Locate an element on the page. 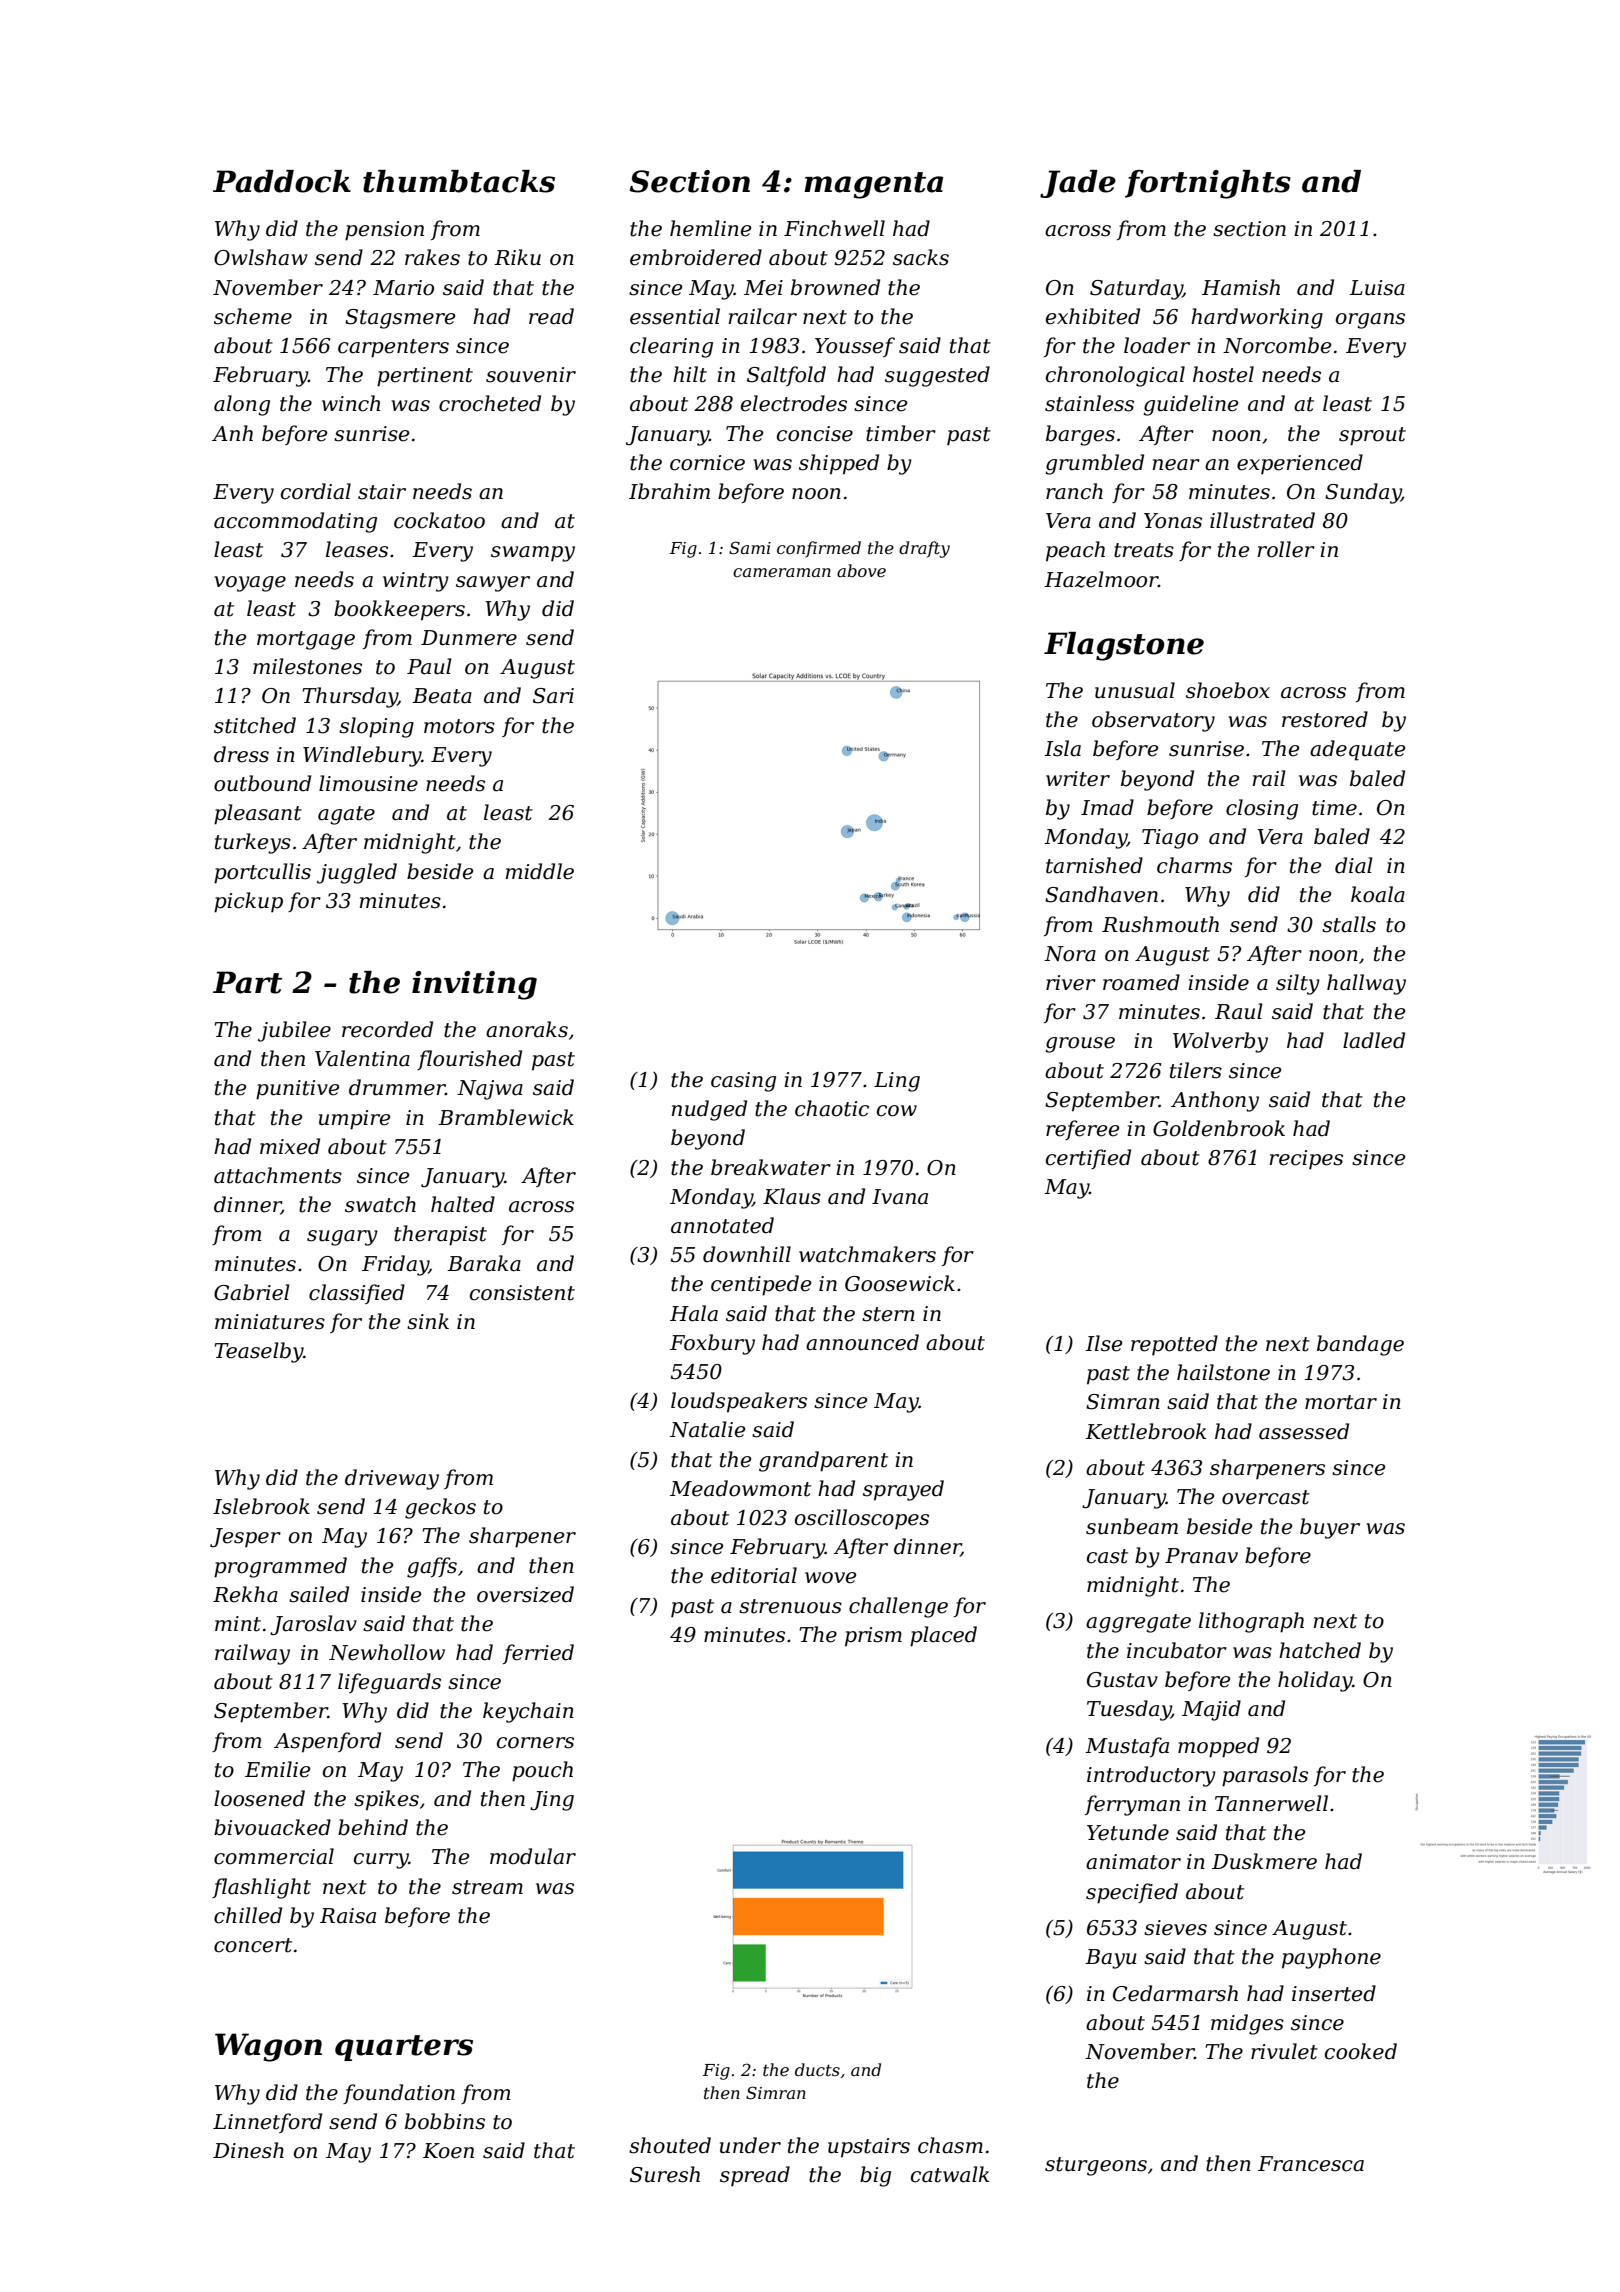 The image size is (1620, 2292). Ilse is located at coordinates (1103, 1343).
